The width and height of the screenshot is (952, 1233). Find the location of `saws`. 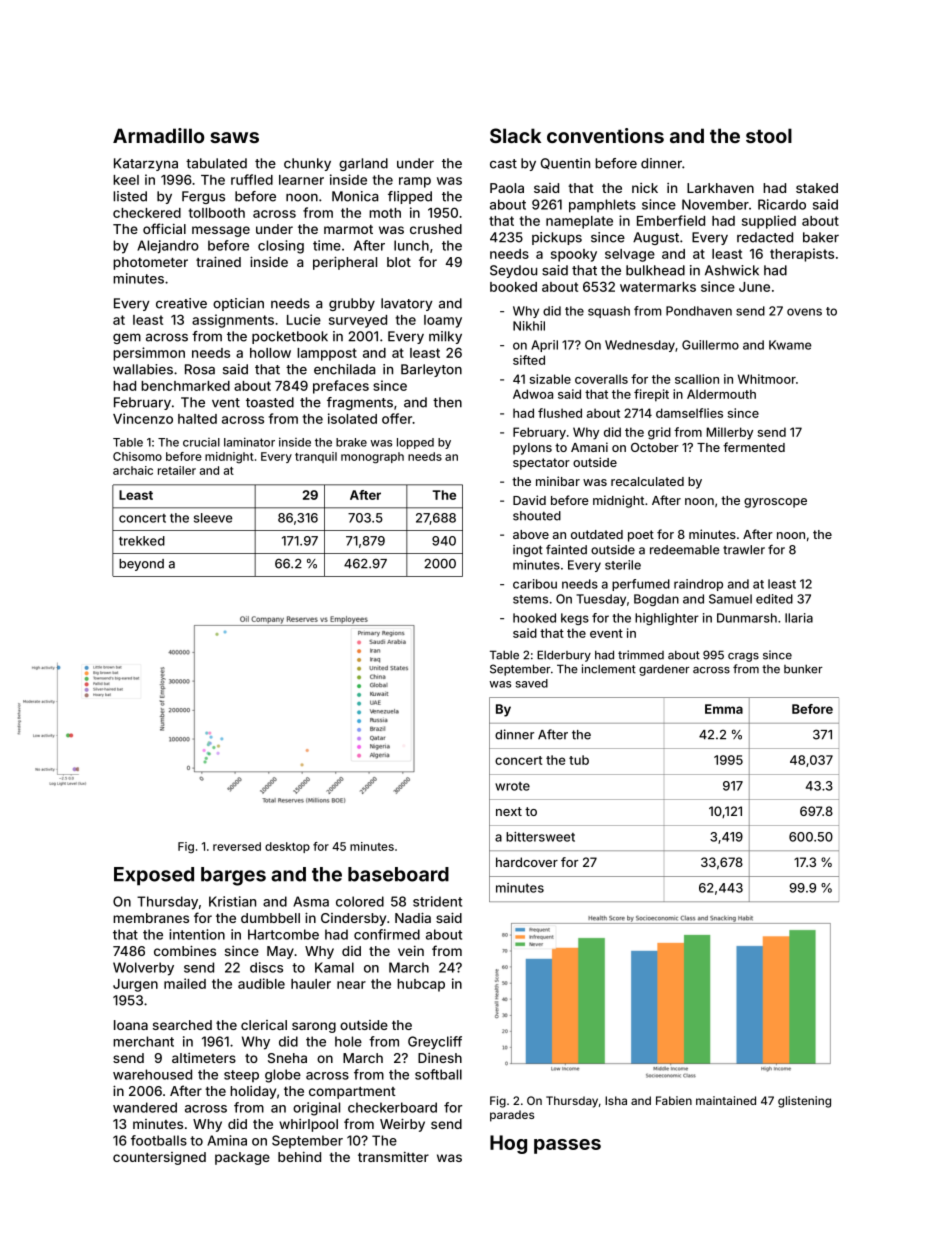

saws is located at coordinates (234, 137).
